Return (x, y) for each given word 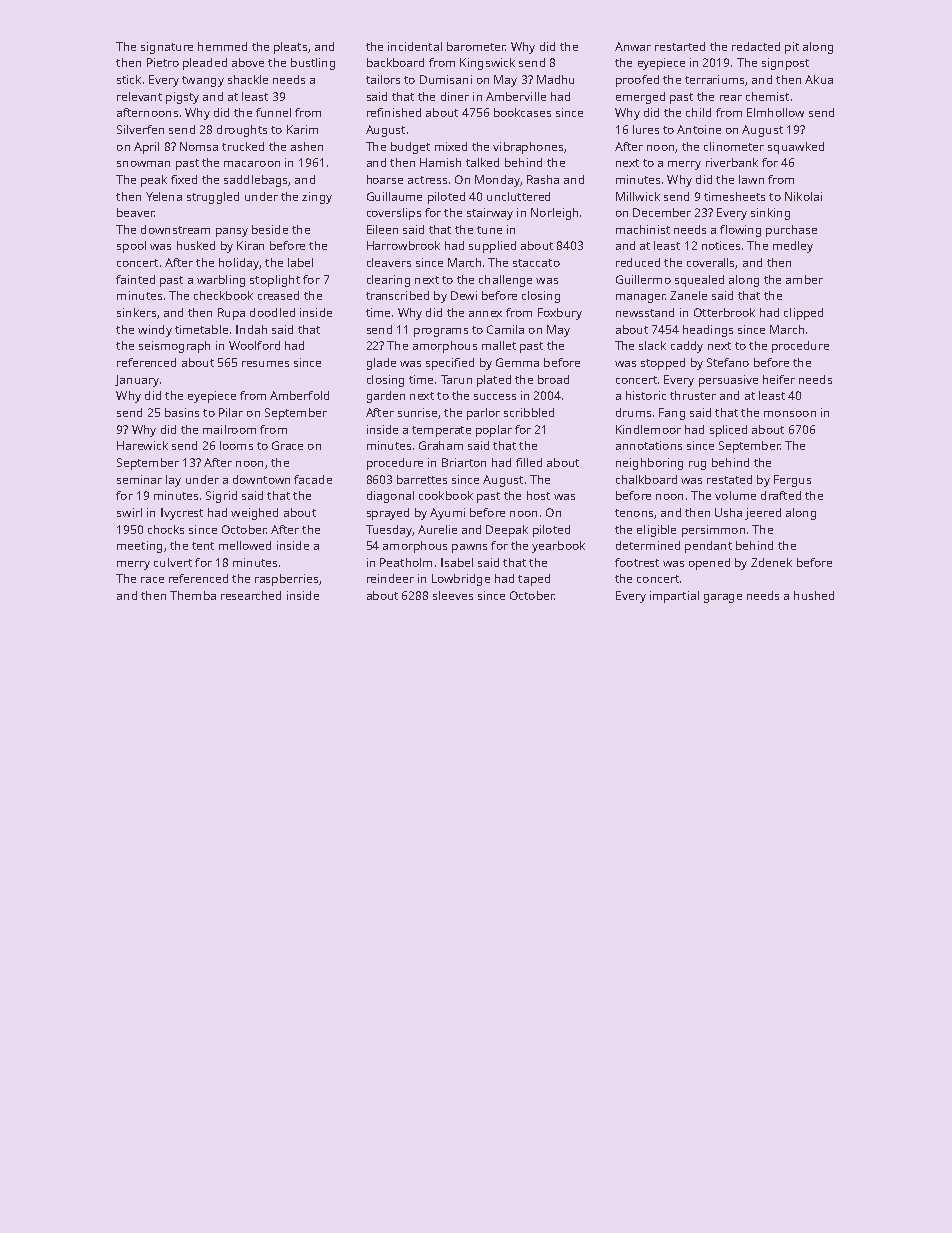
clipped (803, 314)
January (137, 381)
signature (167, 48)
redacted (756, 46)
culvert (173, 562)
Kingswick (487, 64)
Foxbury (560, 314)
